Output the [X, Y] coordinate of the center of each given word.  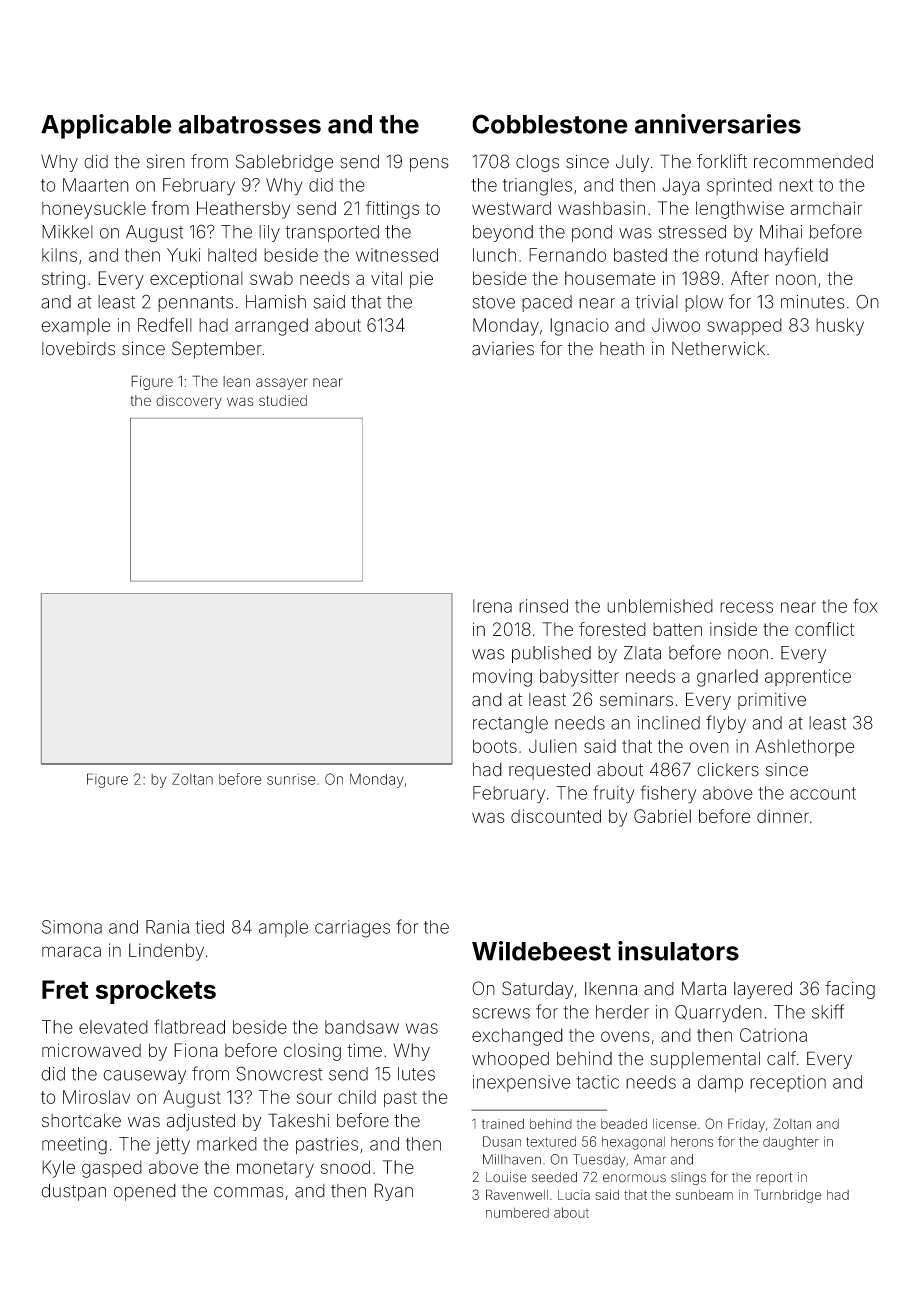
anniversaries [718, 124]
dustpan [73, 1192]
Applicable [106, 126]
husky [840, 327]
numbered [517, 1212]
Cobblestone [550, 124]
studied [283, 400]
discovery [189, 402]
